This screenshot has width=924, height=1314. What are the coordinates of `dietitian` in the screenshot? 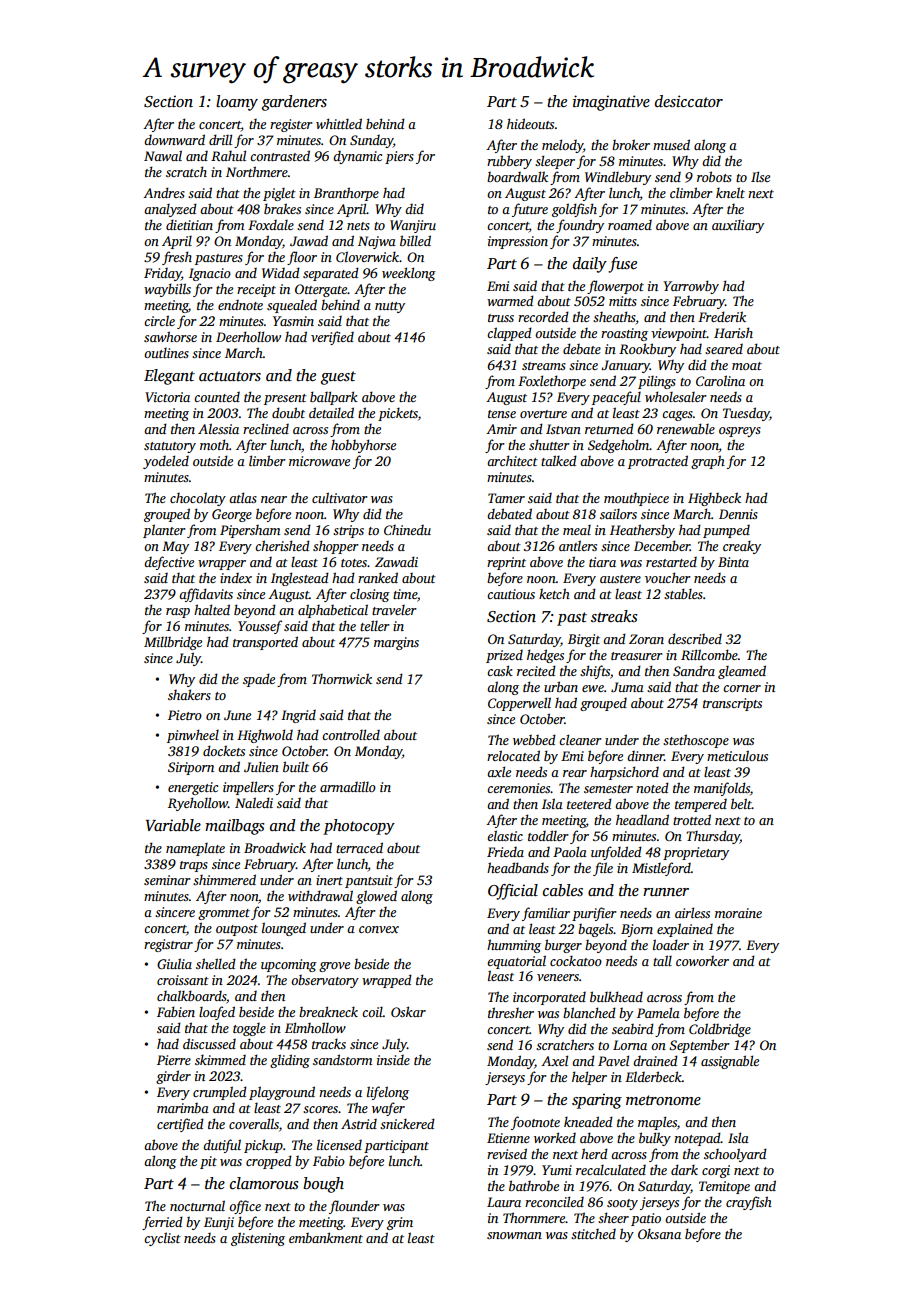 It's located at (189, 224).
